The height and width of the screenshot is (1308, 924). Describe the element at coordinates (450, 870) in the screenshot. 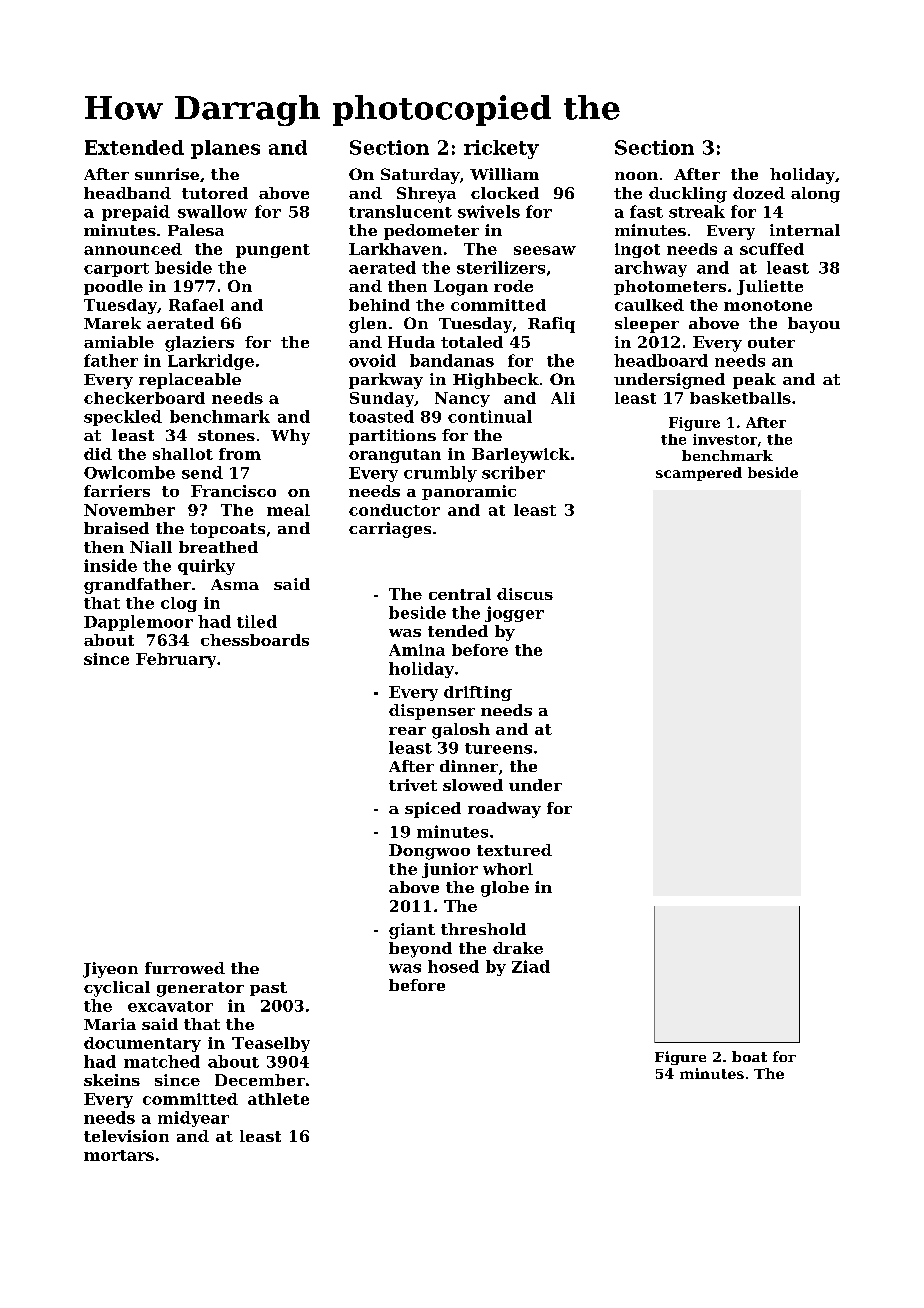

I see `junior` at that location.
